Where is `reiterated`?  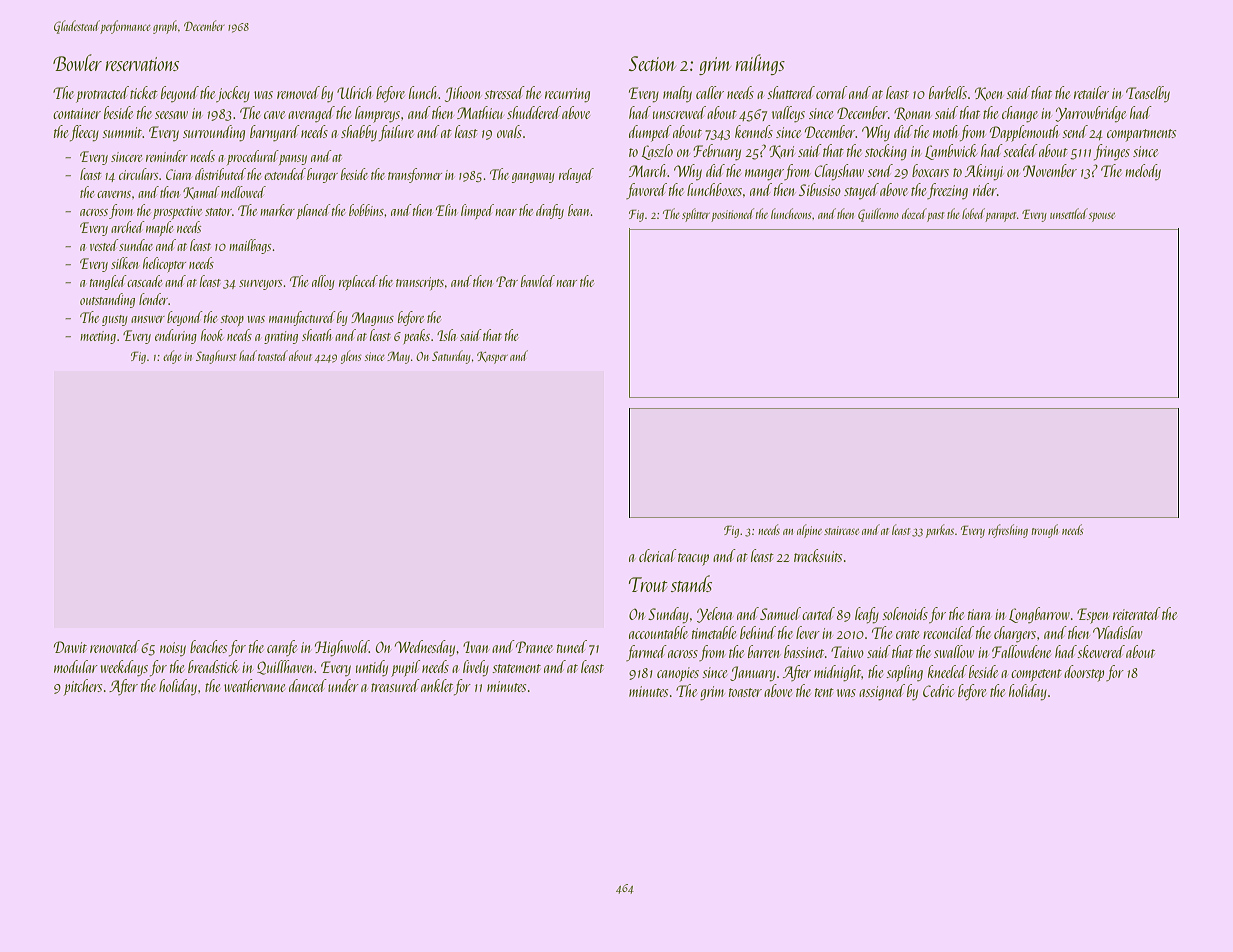 reiterated is located at coordinates (1137, 613).
